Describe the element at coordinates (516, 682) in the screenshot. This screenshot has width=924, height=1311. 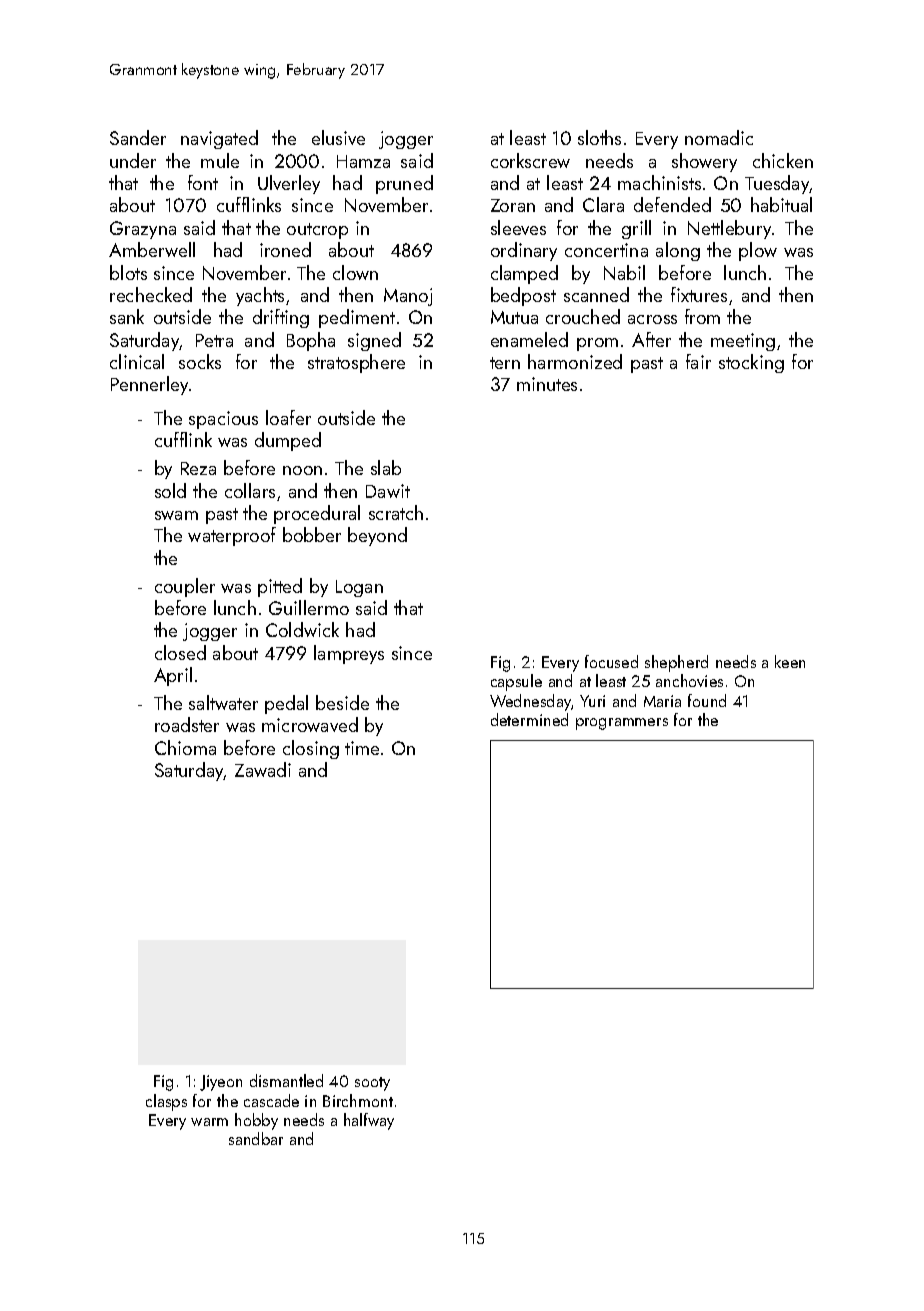
I see `capsule` at that location.
